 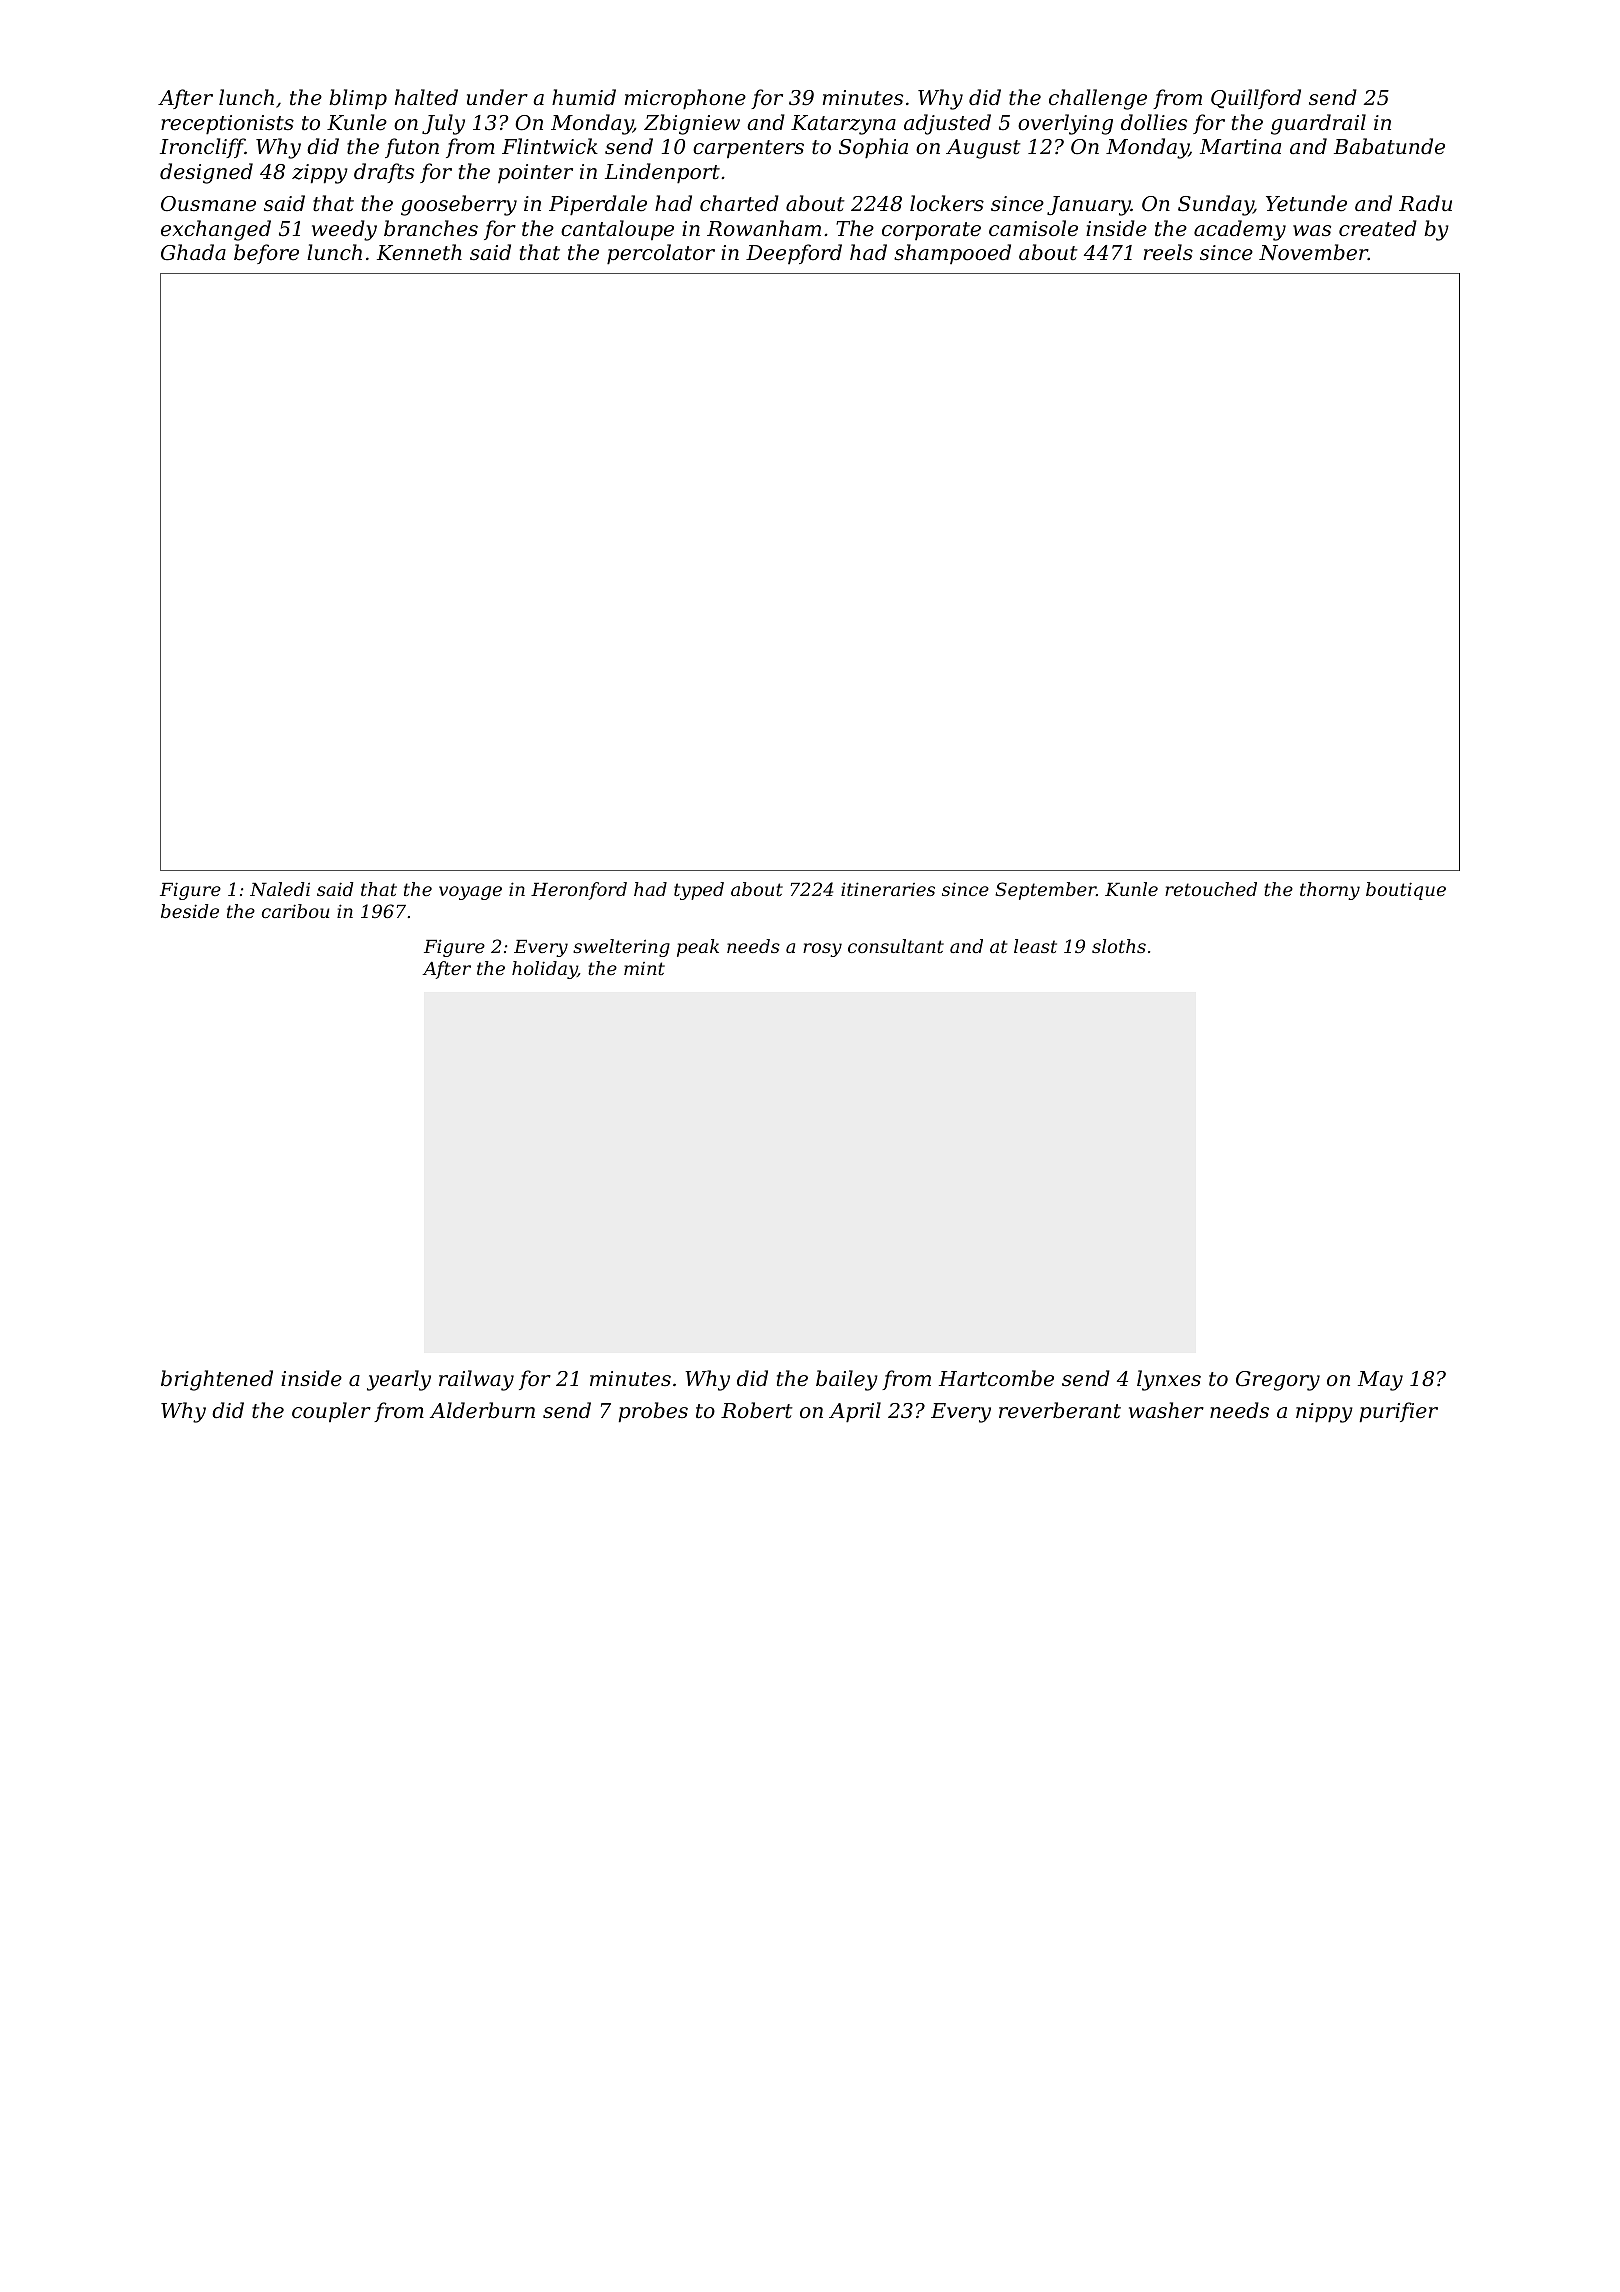 What do you see at coordinates (470, 893) in the screenshot?
I see `voyage` at bounding box center [470, 893].
